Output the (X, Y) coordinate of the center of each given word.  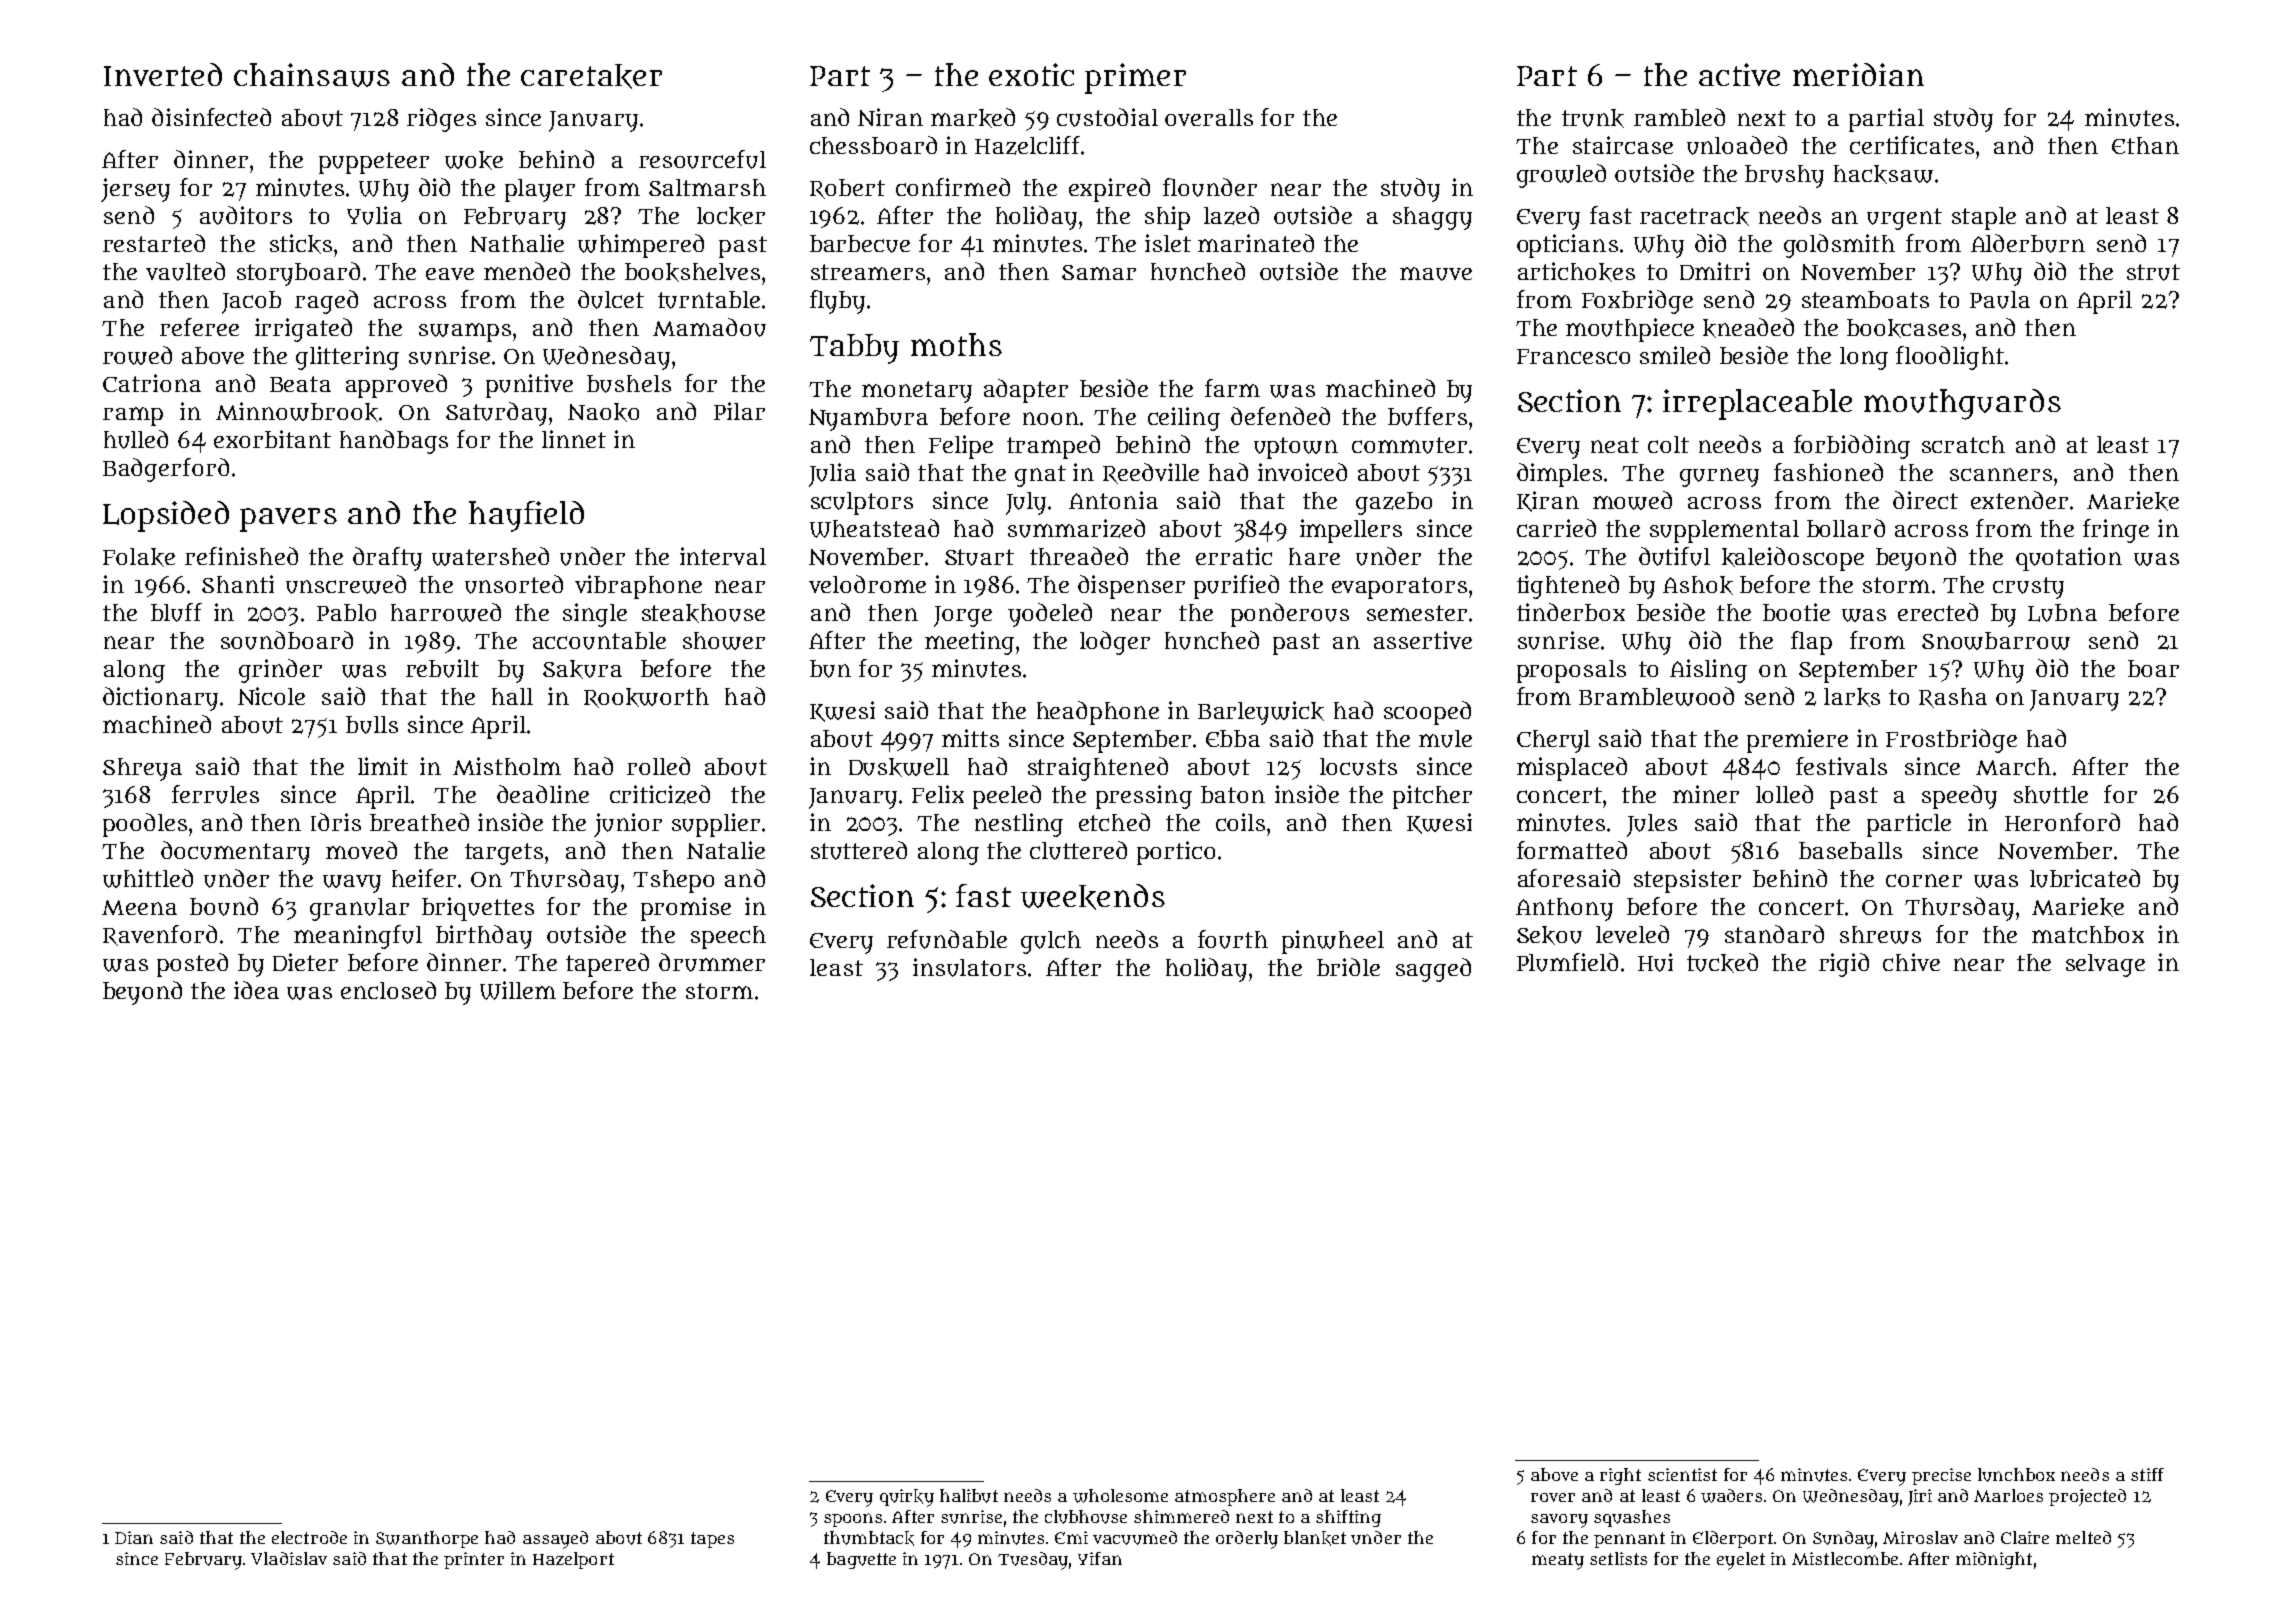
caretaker (591, 76)
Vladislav (289, 1558)
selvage (2105, 965)
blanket (1315, 1538)
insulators (969, 967)
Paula (2000, 300)
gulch (1051, 942)
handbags (394, 442)
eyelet (1741, 1561)
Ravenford (160, 935)
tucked (1722, 963)
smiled (1675, 355)
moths (956, 344)
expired (1109, 190)
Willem (518, 990)
